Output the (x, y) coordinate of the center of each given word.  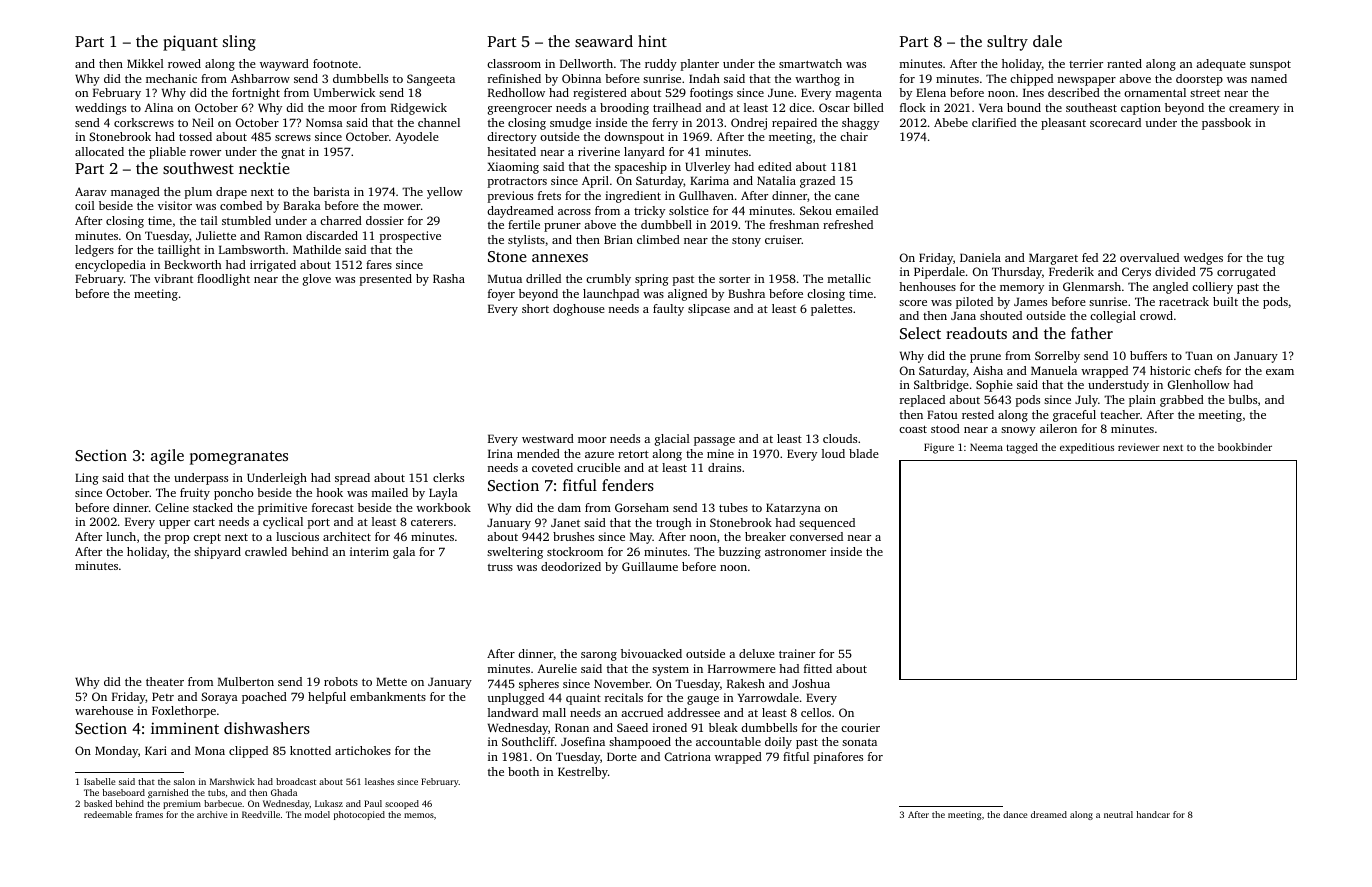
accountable (728, 741)
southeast (1091, 107)
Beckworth (193, 264)
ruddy (661, 65)
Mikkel (145, 63)
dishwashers (267, 728)
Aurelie (557, 668)
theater (165, 681)
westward (548, 438)
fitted (818, 668)
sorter (734, 279)
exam (1280, 372)
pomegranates (239, 458)
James (1030, 301)
